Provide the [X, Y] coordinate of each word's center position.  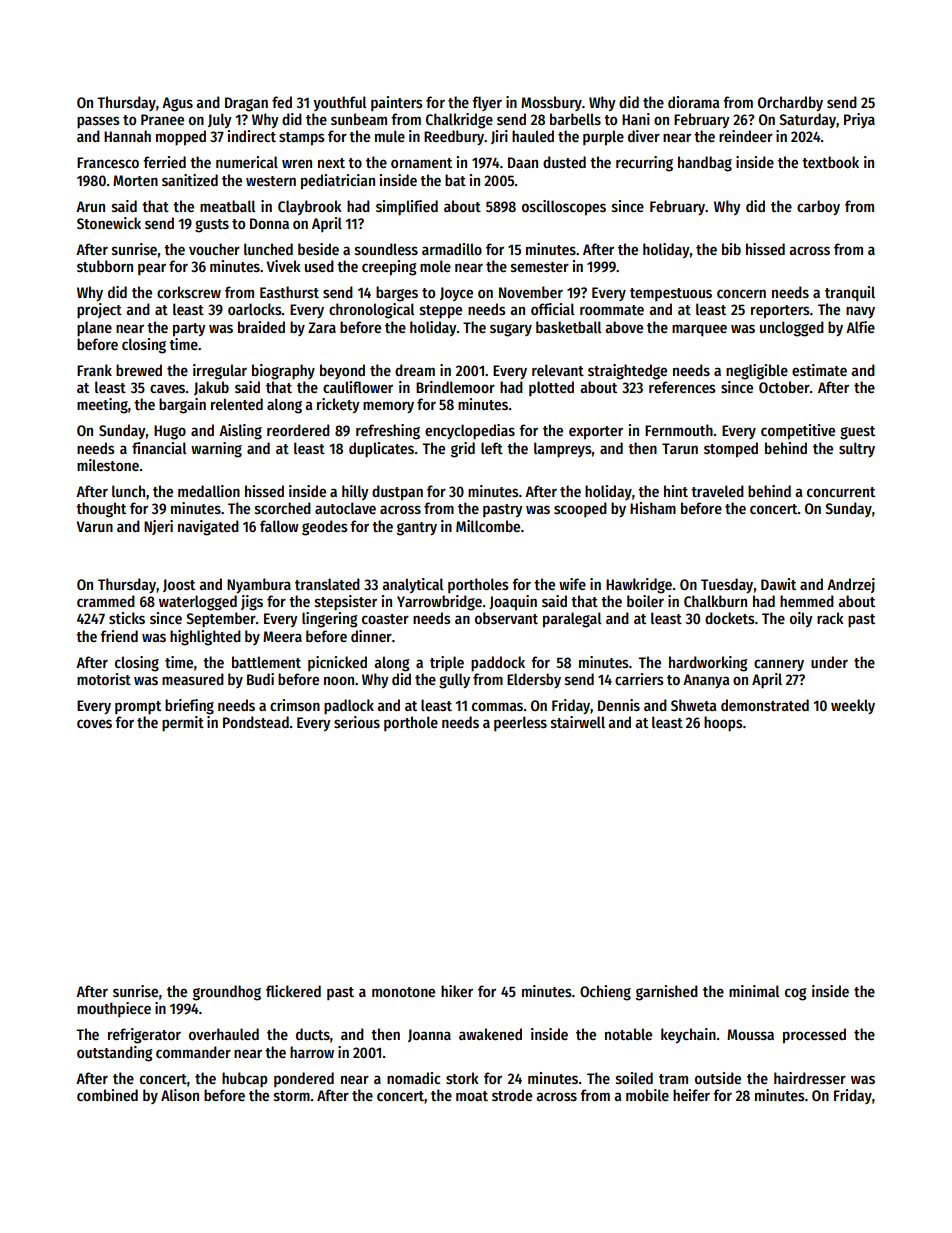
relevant [558, 370]
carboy [818, 207]
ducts [313, 1034]
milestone [108, 465]
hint [676, 491]
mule [390, 136]
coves [94, 723]
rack [830, 618]
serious [357, 722]
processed [814, 1036]
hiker [457, 991]
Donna [269, 223]
